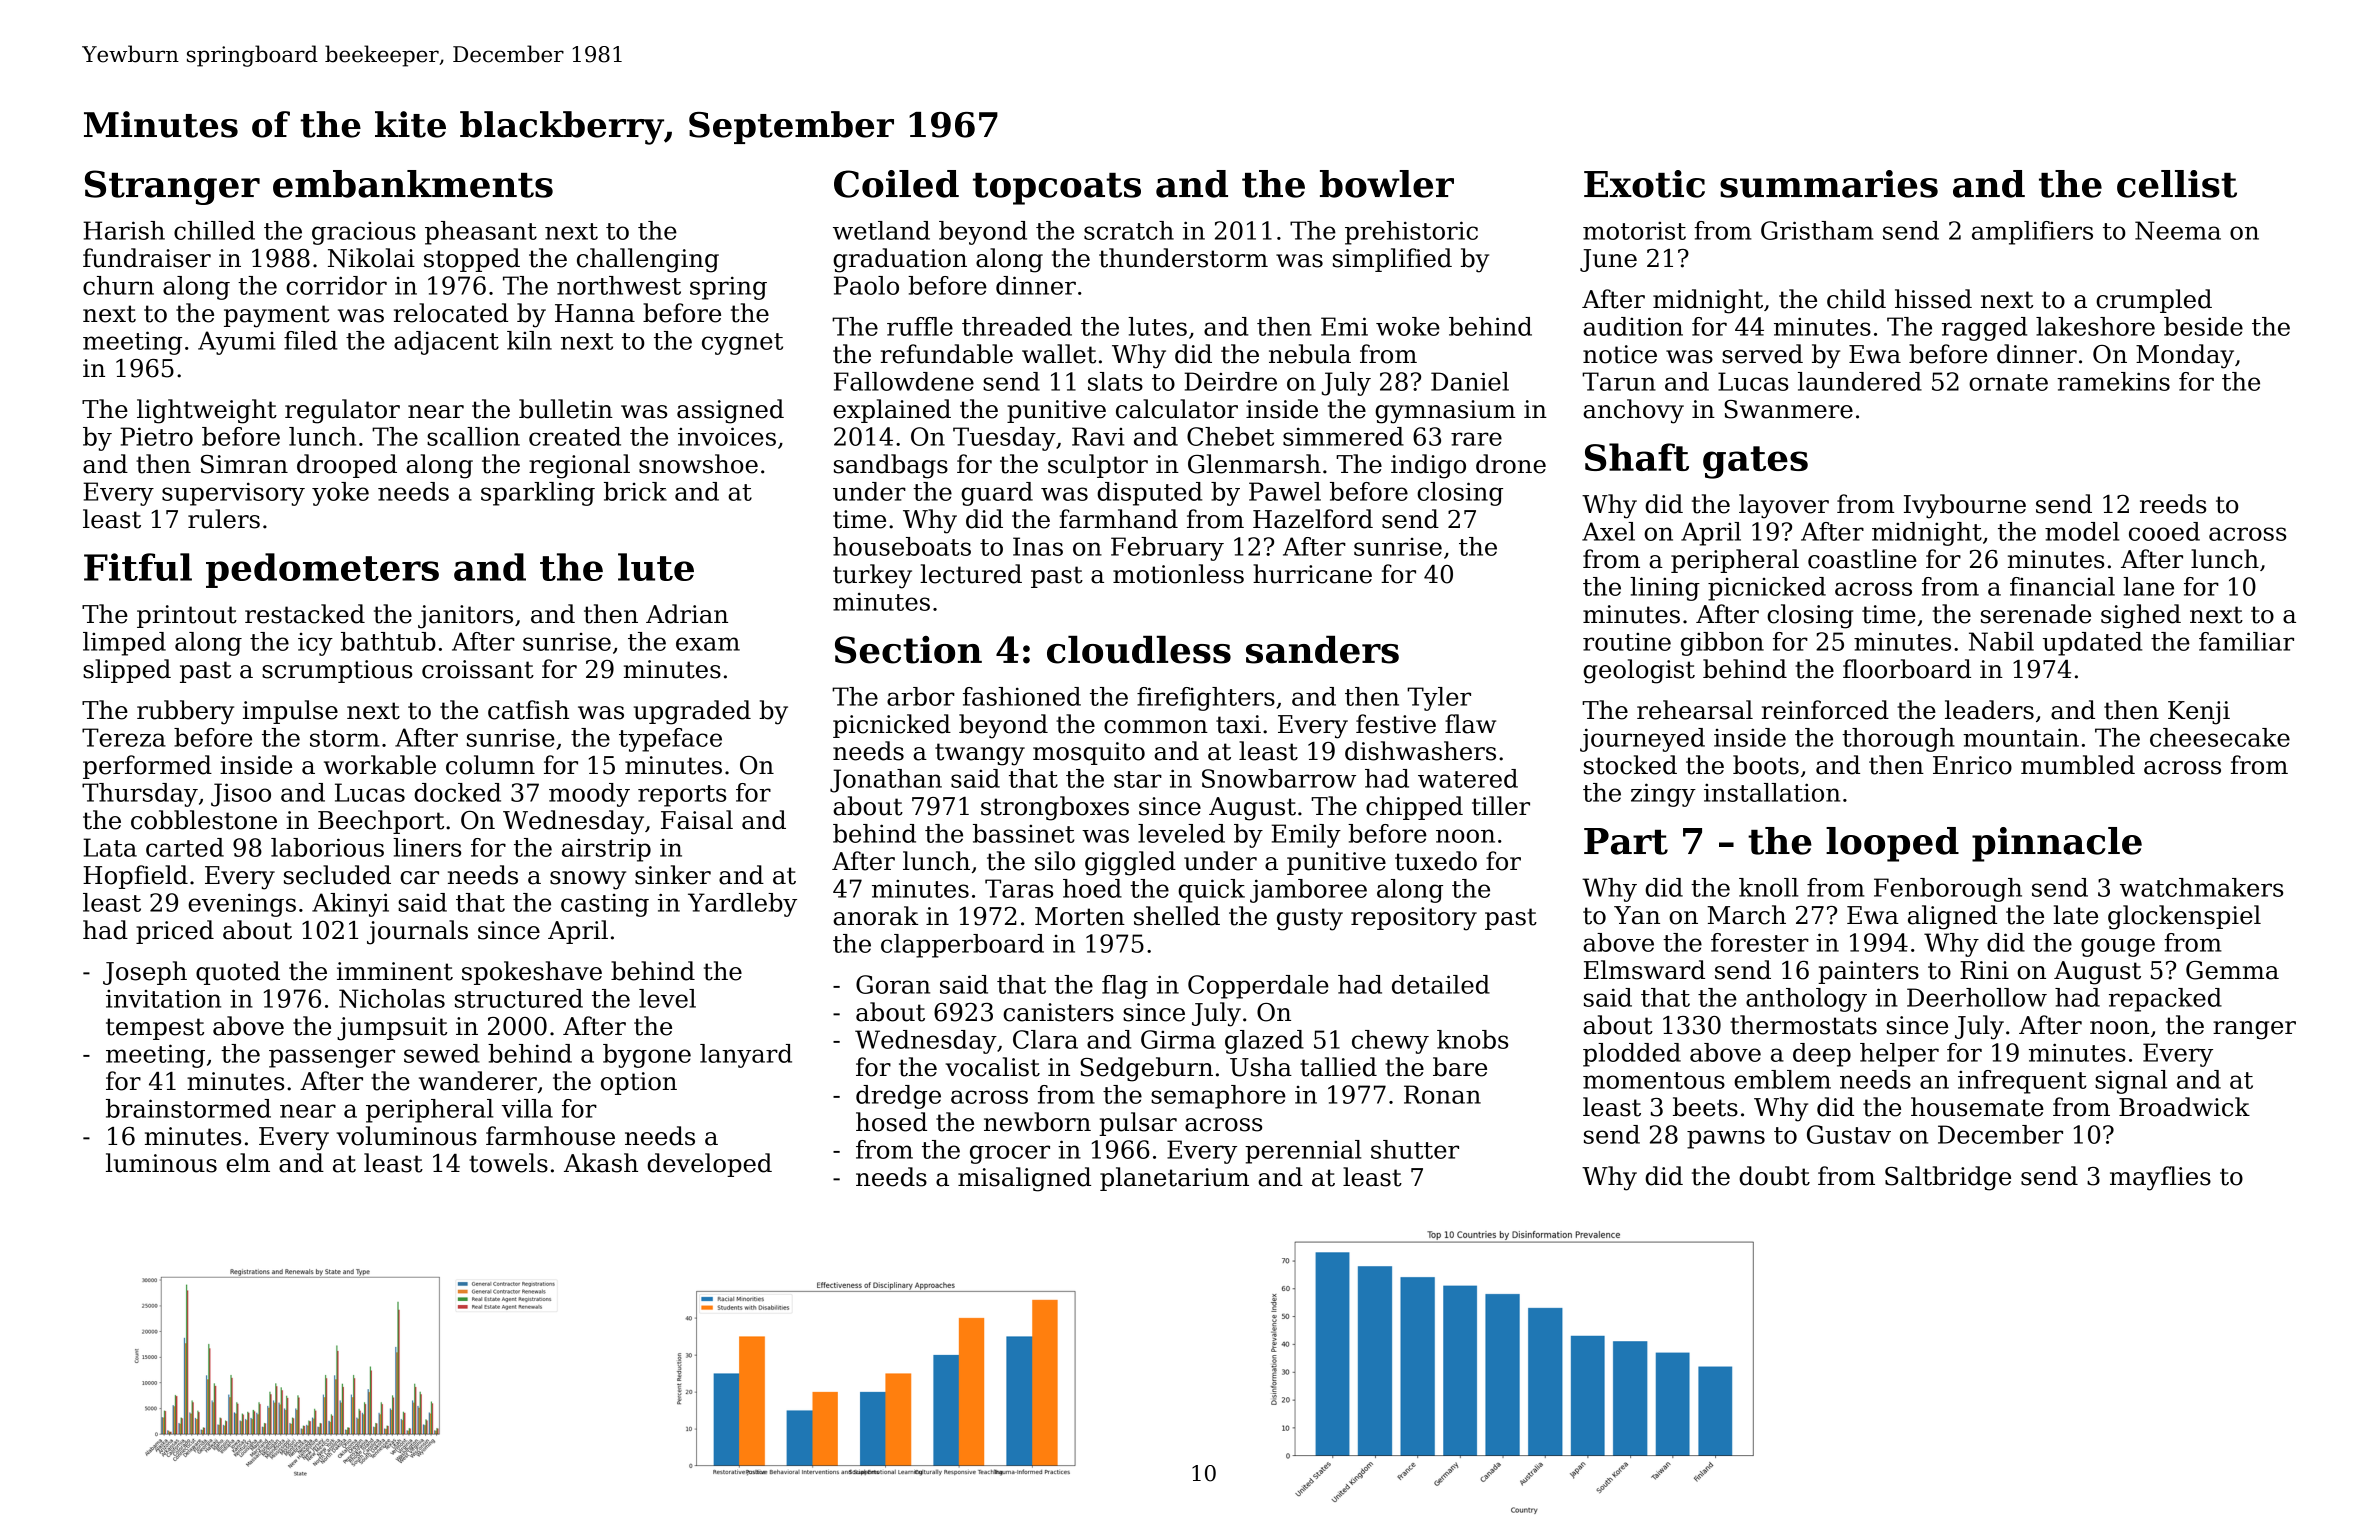 The width and height of the screenshot is (2380, 1540). I want to click on stopped, so click(472, 260).
